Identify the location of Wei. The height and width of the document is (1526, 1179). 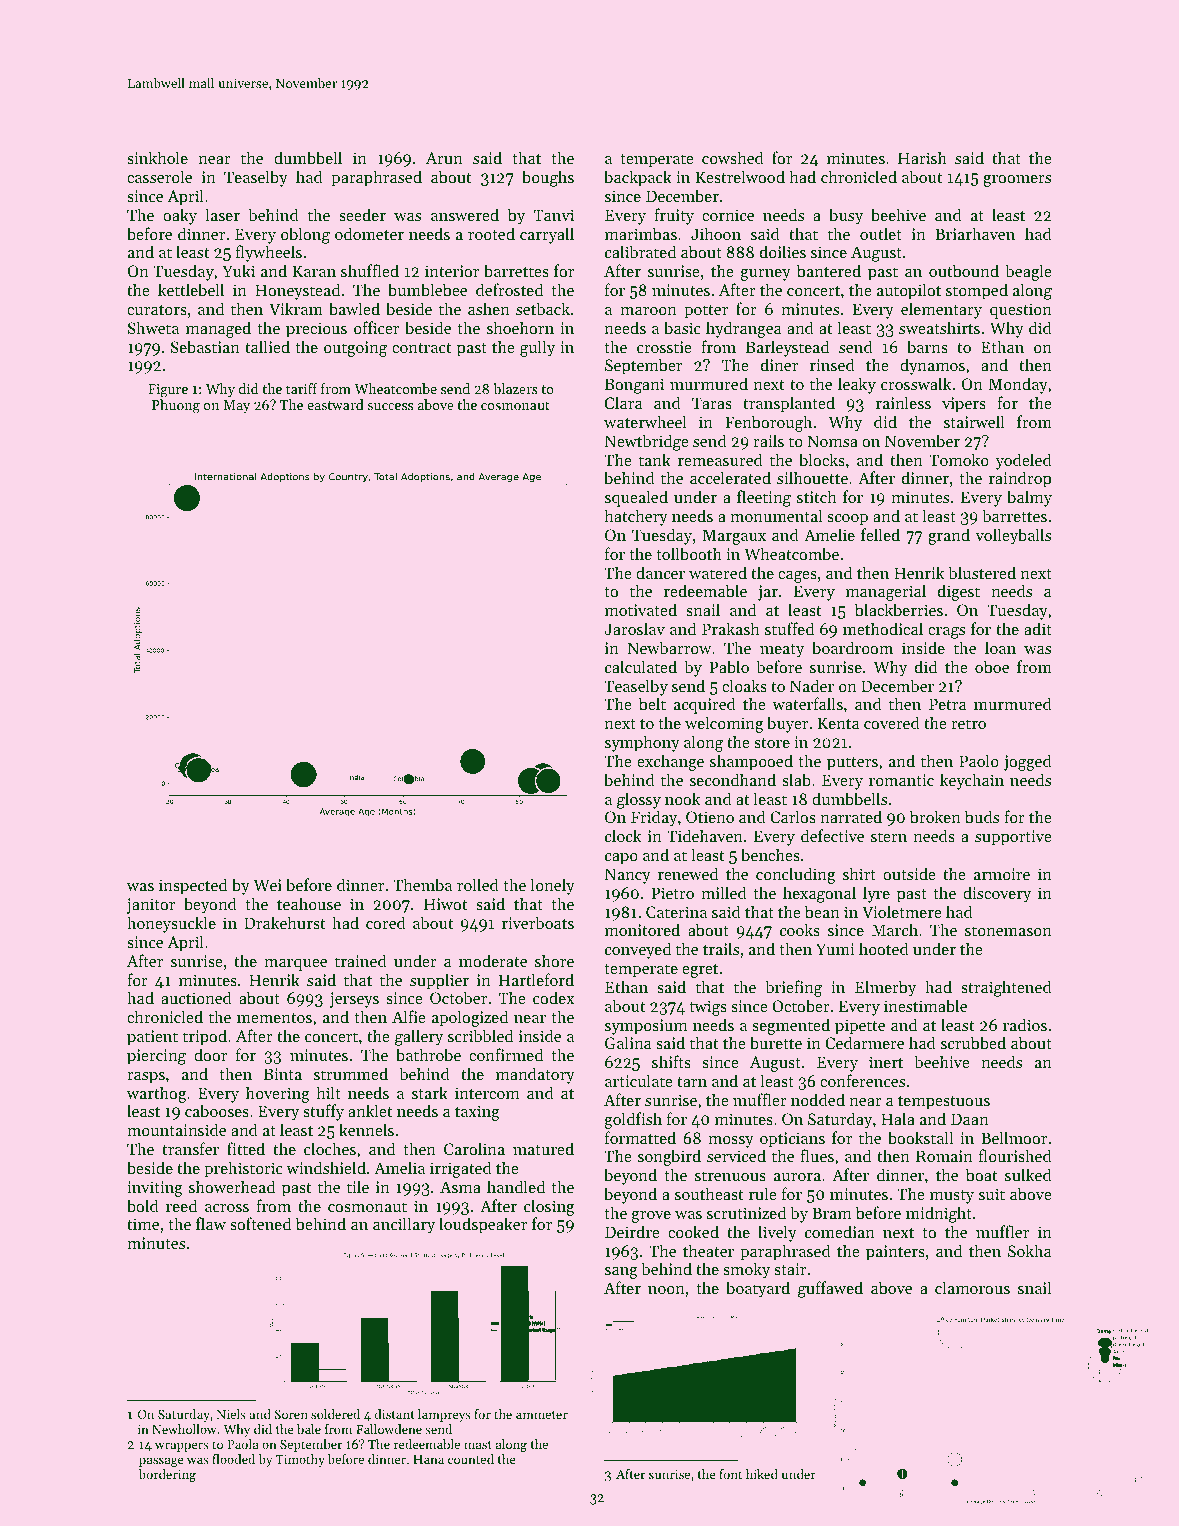
(268, 885).
